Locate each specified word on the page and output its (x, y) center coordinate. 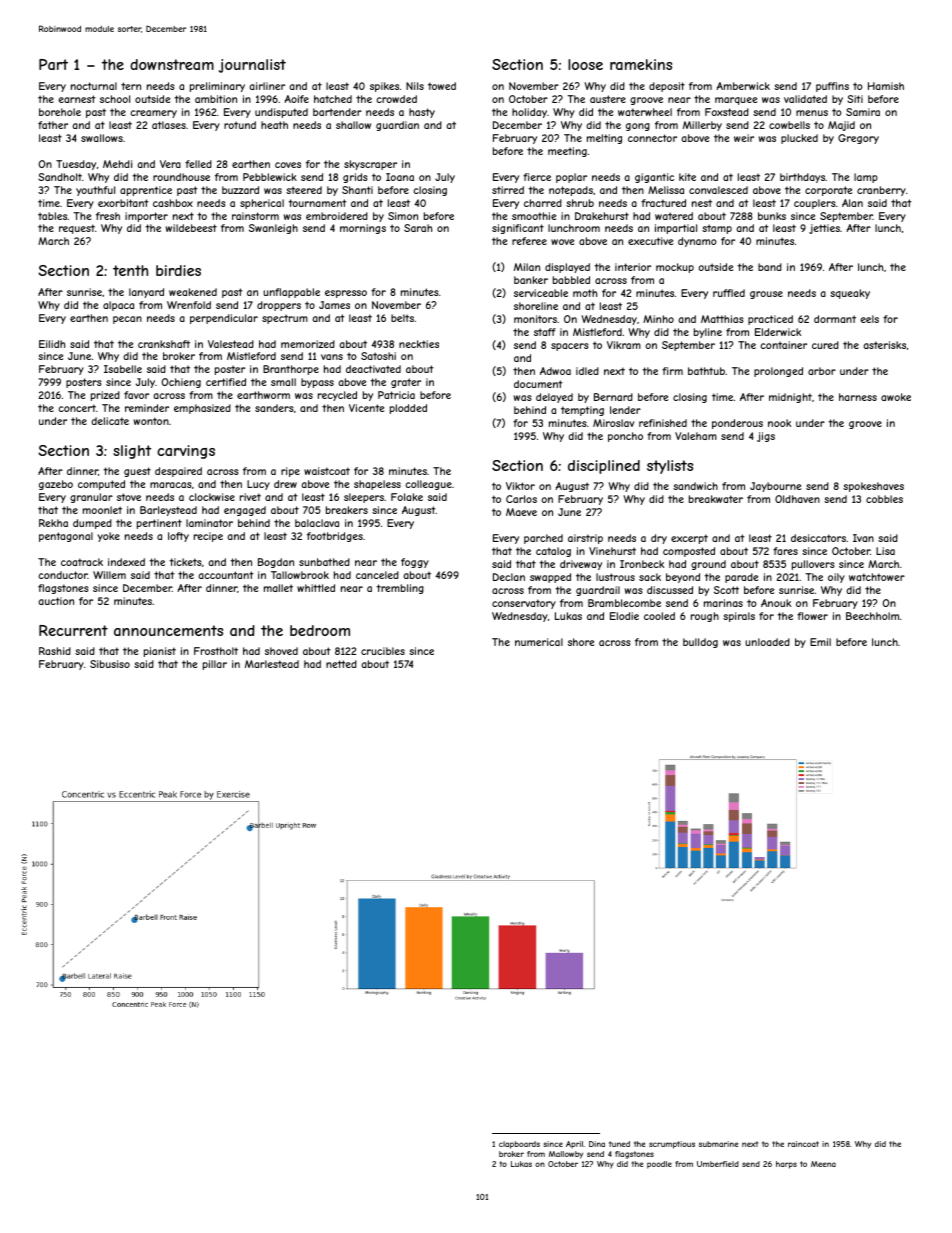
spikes (384, 87)
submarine (718, 1144)
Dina (597, 1144)
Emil (820, 642)
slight (132, 452)
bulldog (700, 643)
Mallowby (566, 1155)
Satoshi (378, 356)
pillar (215, 665)
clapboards (519, 1145)
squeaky (850, 294)
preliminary (217, 87)
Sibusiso (110, 664)
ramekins (641, 64)
